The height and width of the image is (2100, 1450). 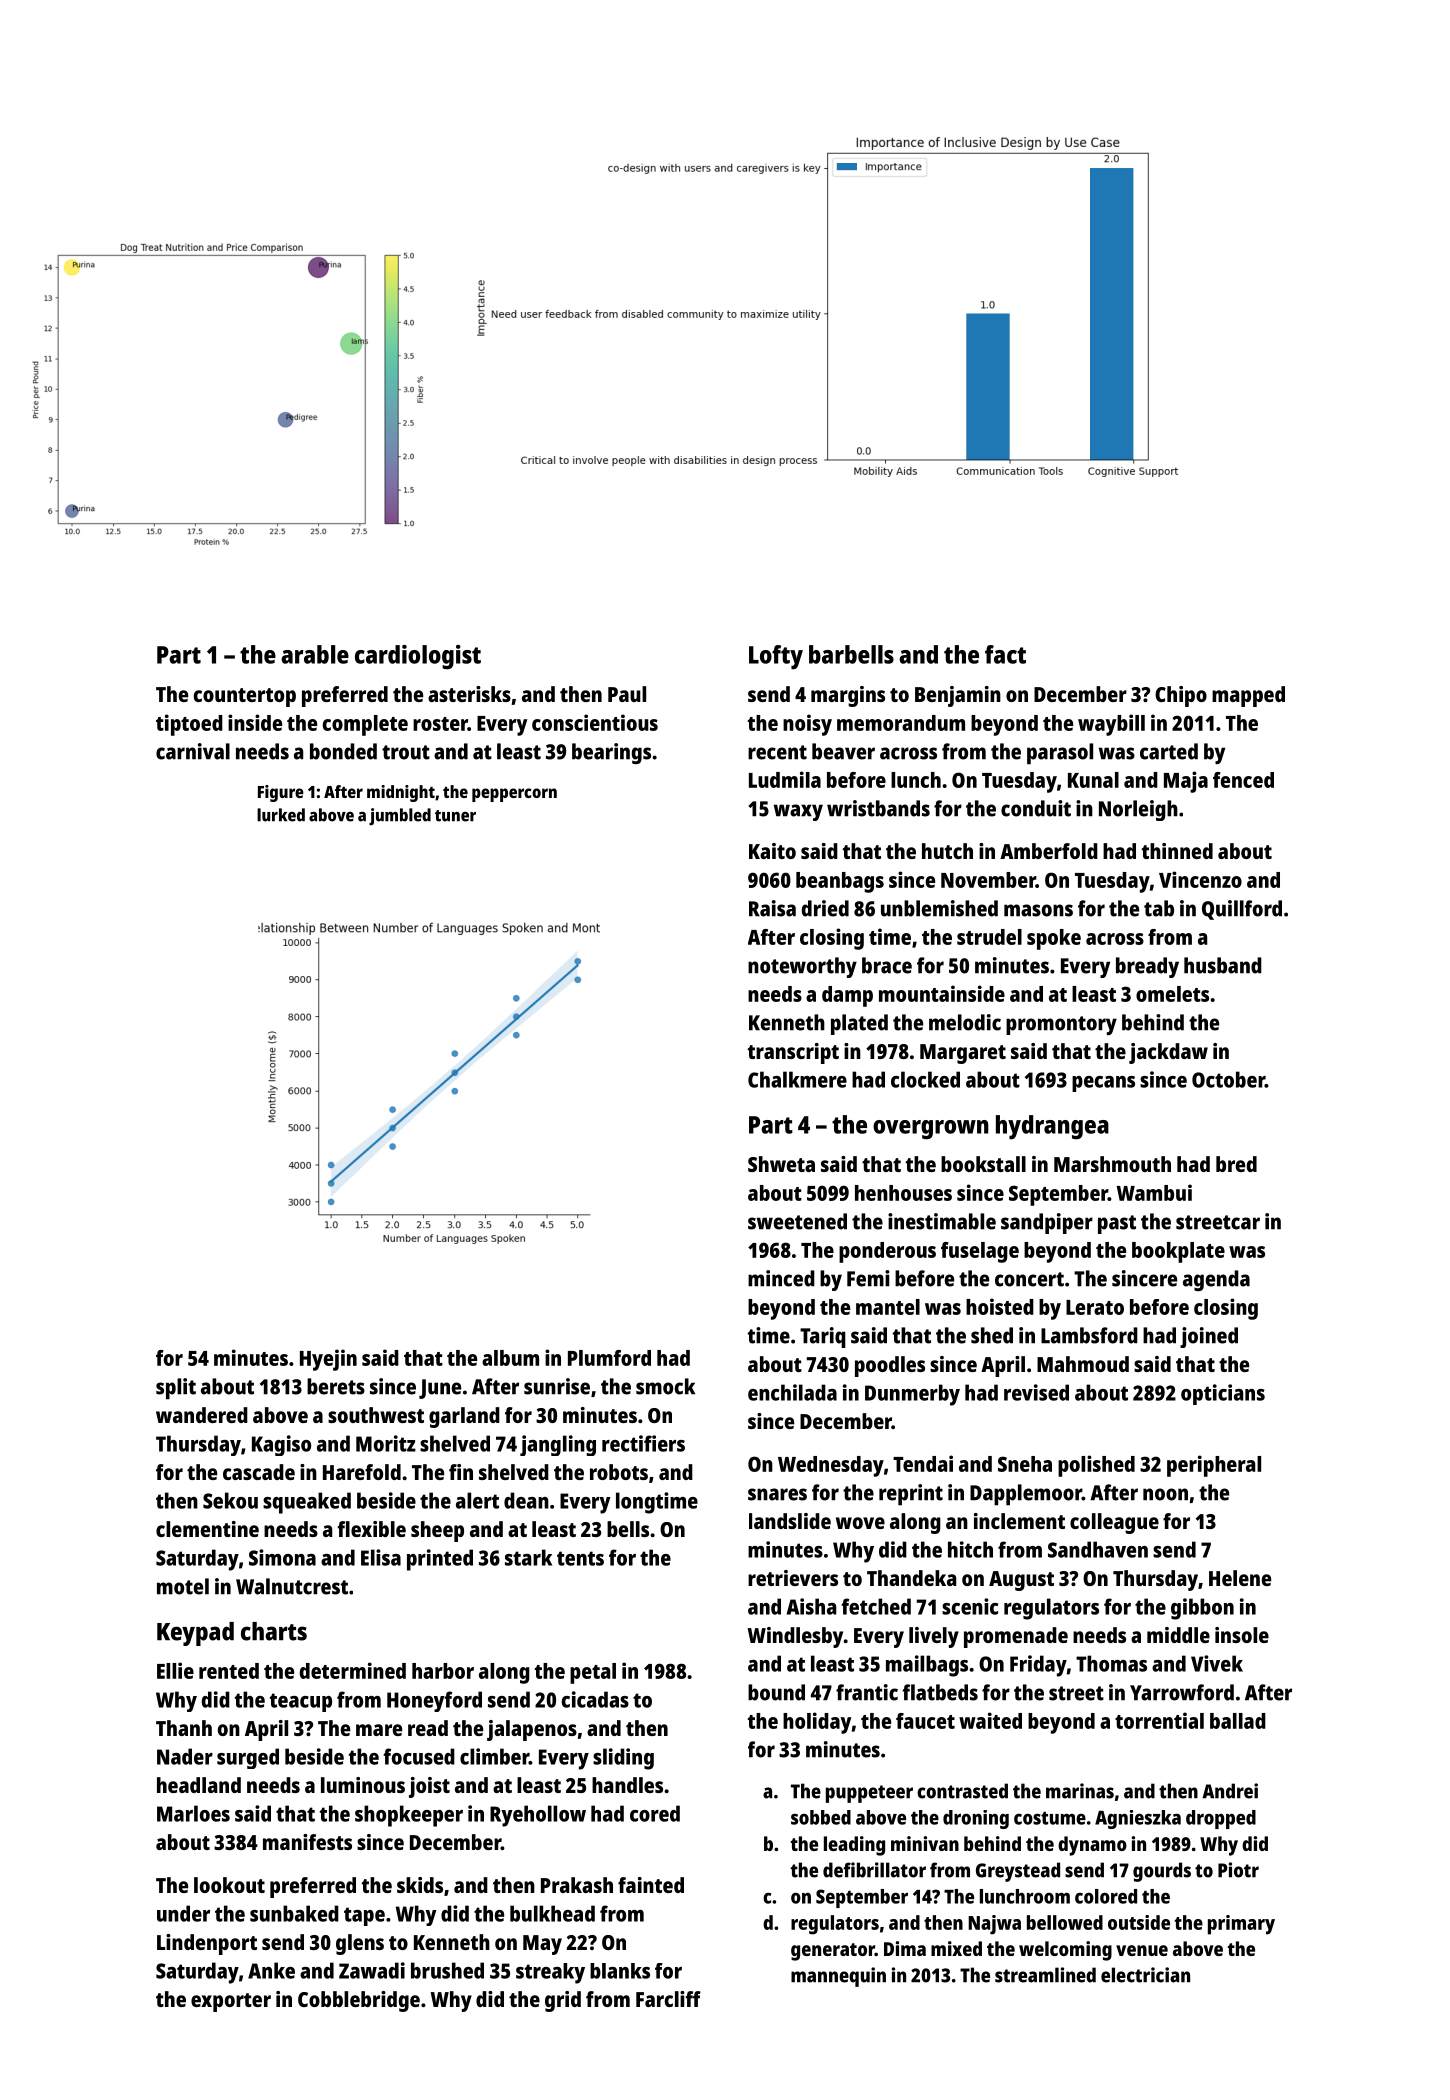 I want to click on mannequin, so click(x=838, y=1977).
